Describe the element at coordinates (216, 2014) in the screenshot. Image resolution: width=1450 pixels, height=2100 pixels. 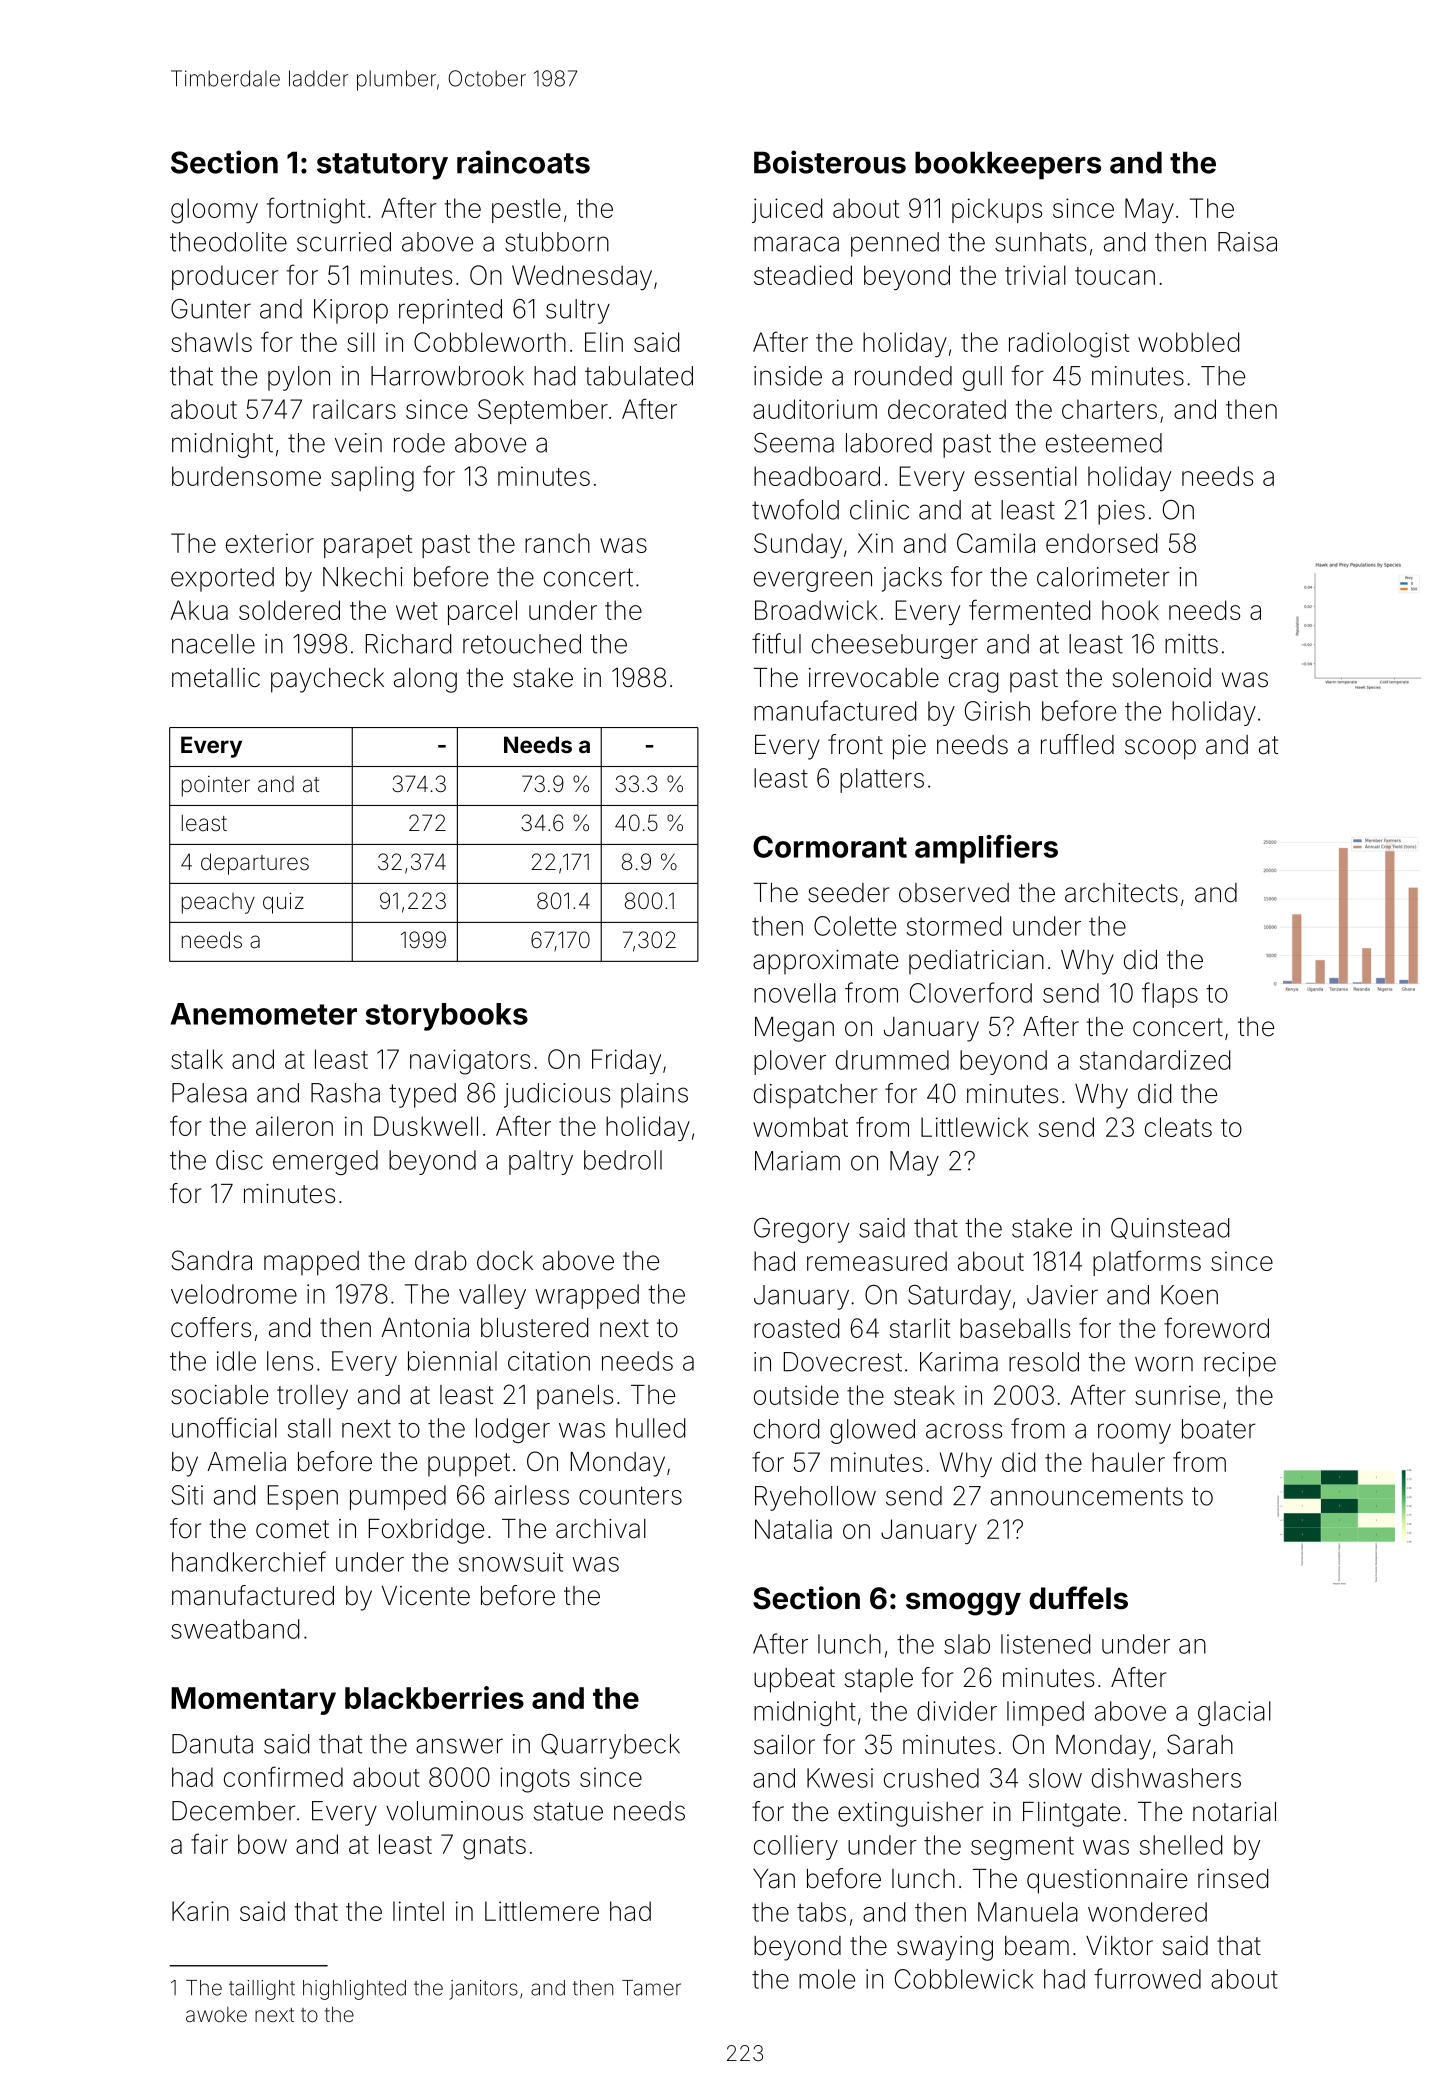
I see `awoke` at that location.
